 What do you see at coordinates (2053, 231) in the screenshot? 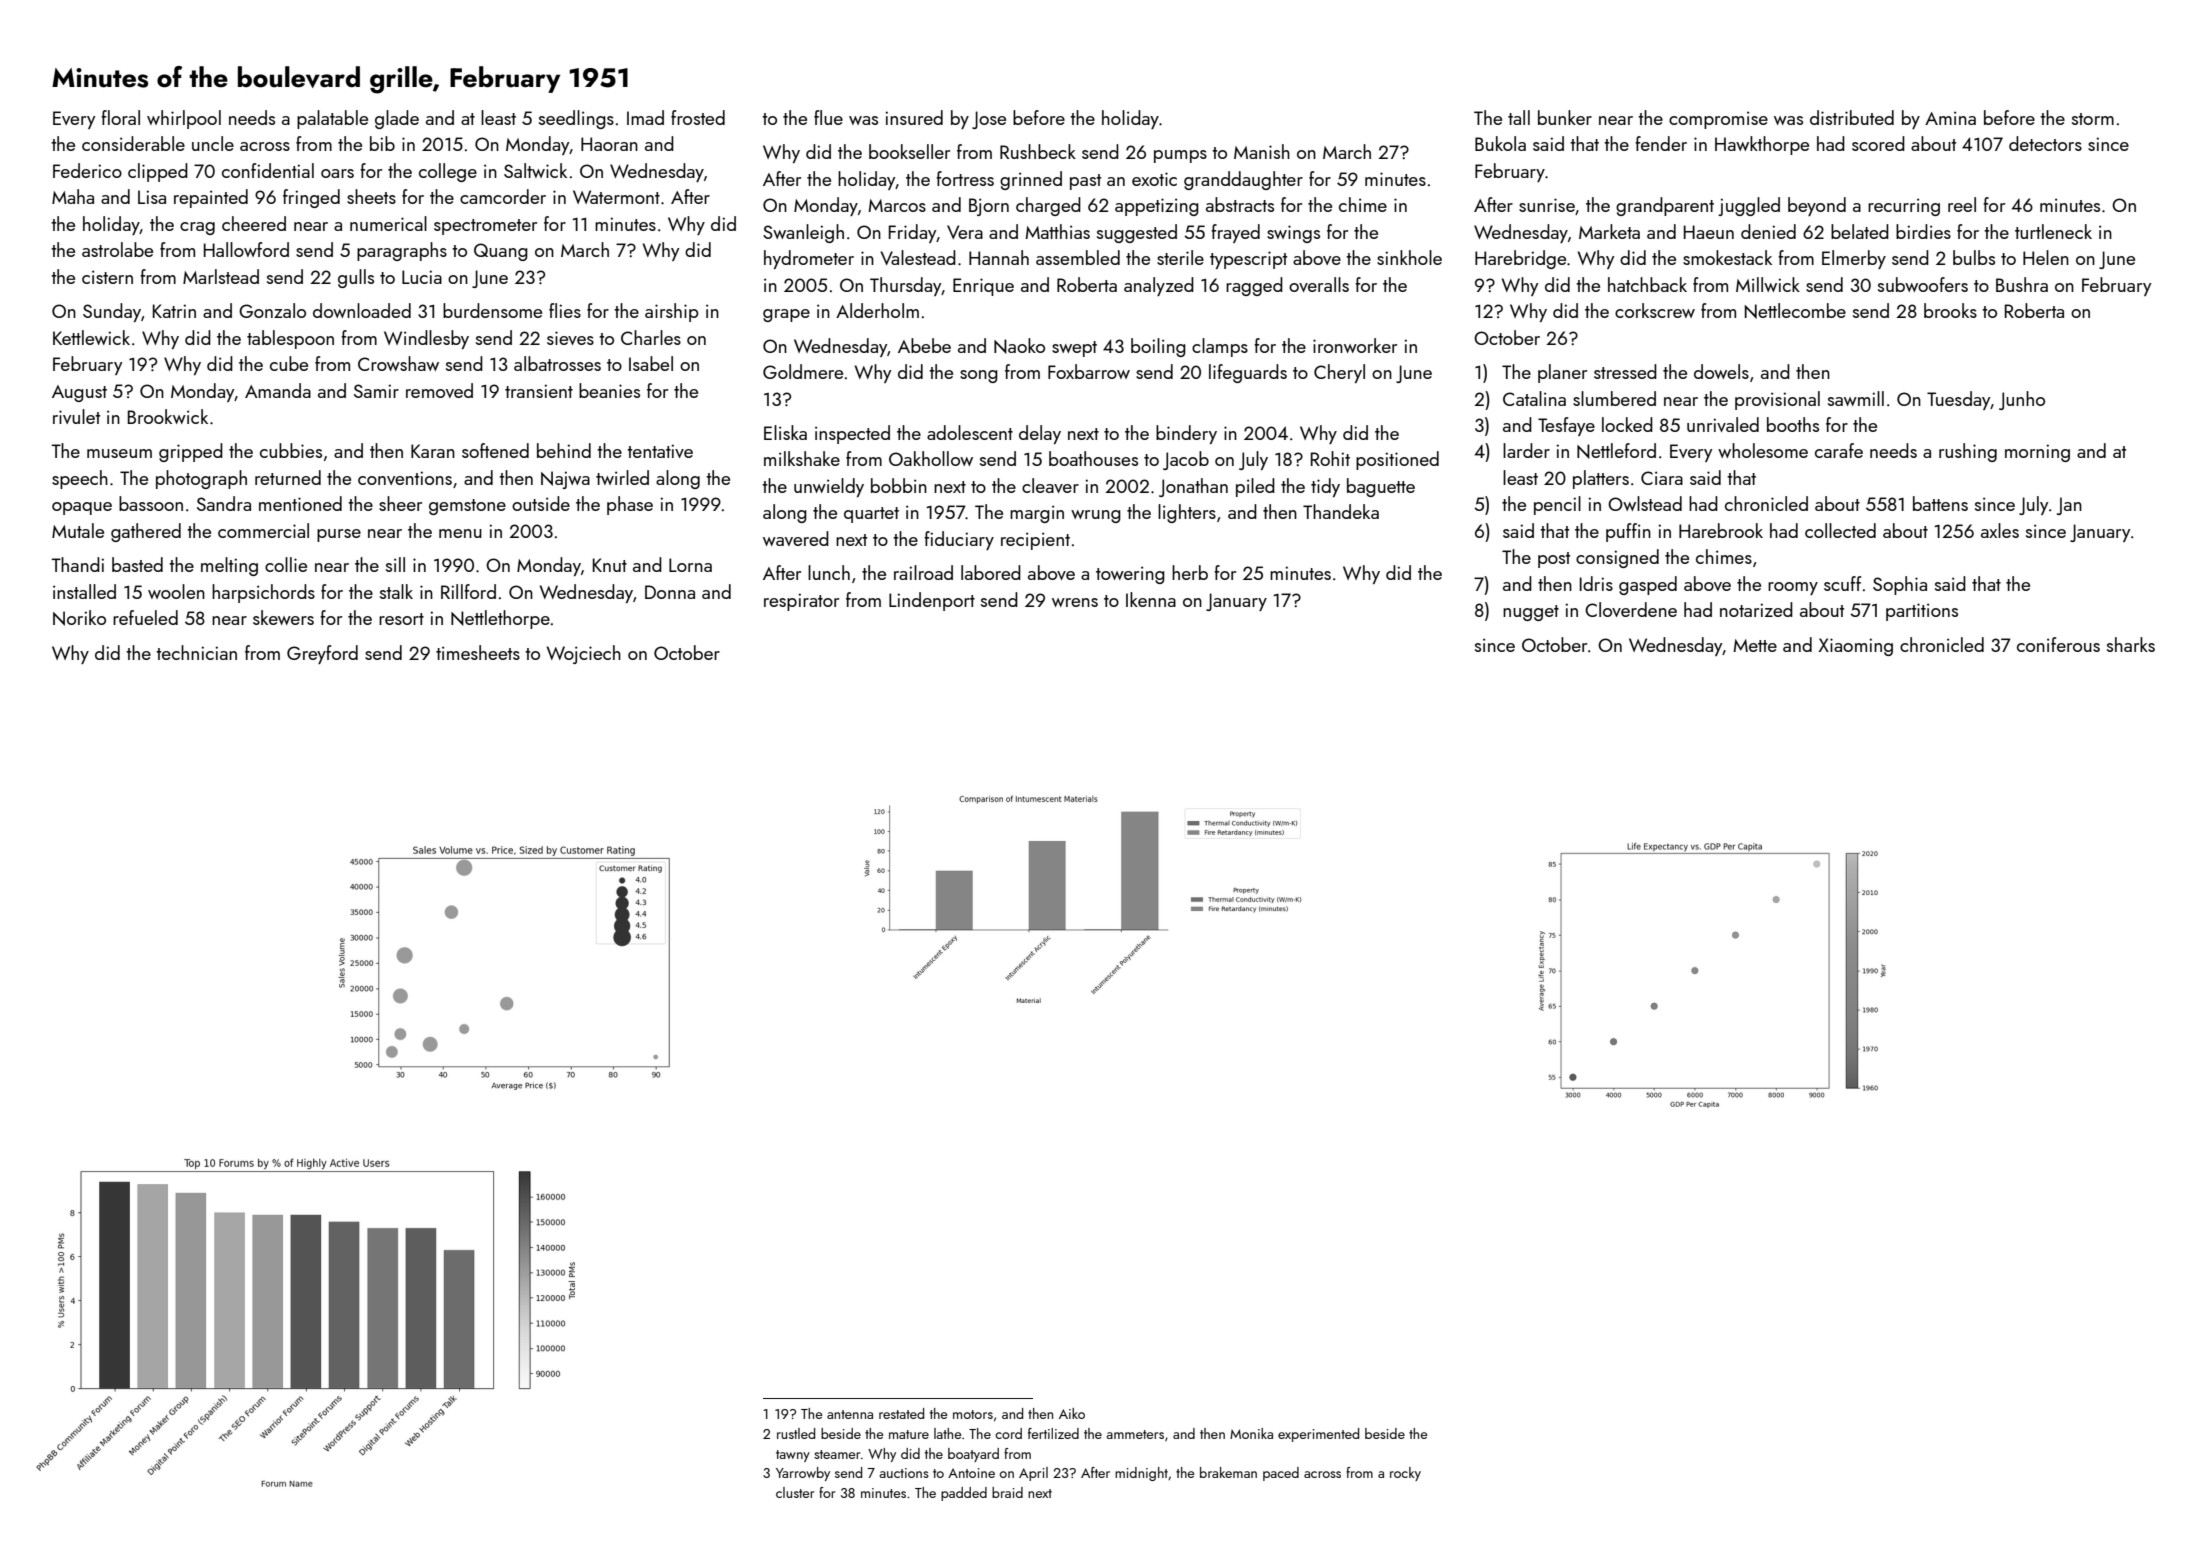
I see `turtleneck` at bounding box center [2053, 231].
